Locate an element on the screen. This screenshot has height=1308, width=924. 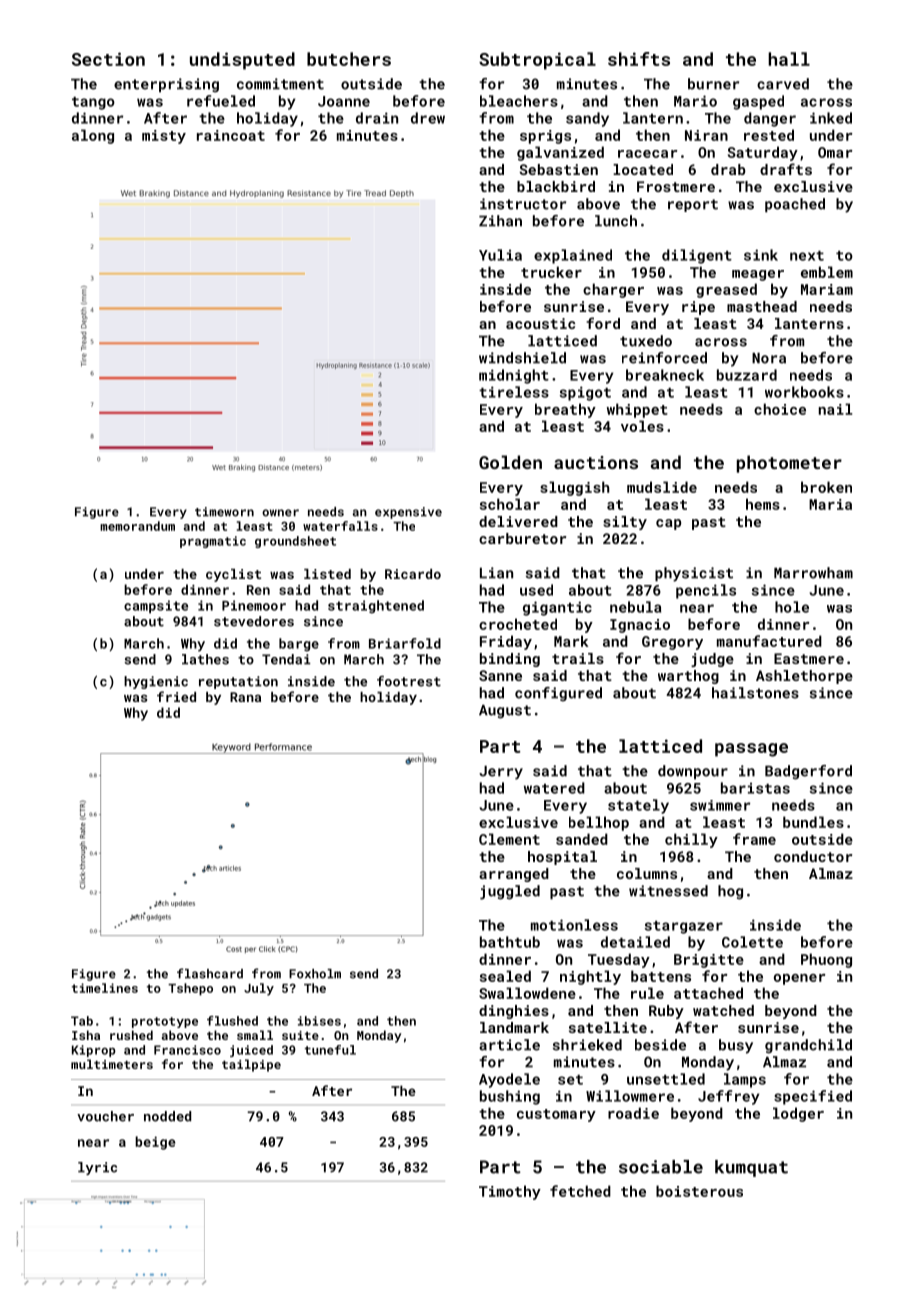
owner is located at coordinates (280, 513).
